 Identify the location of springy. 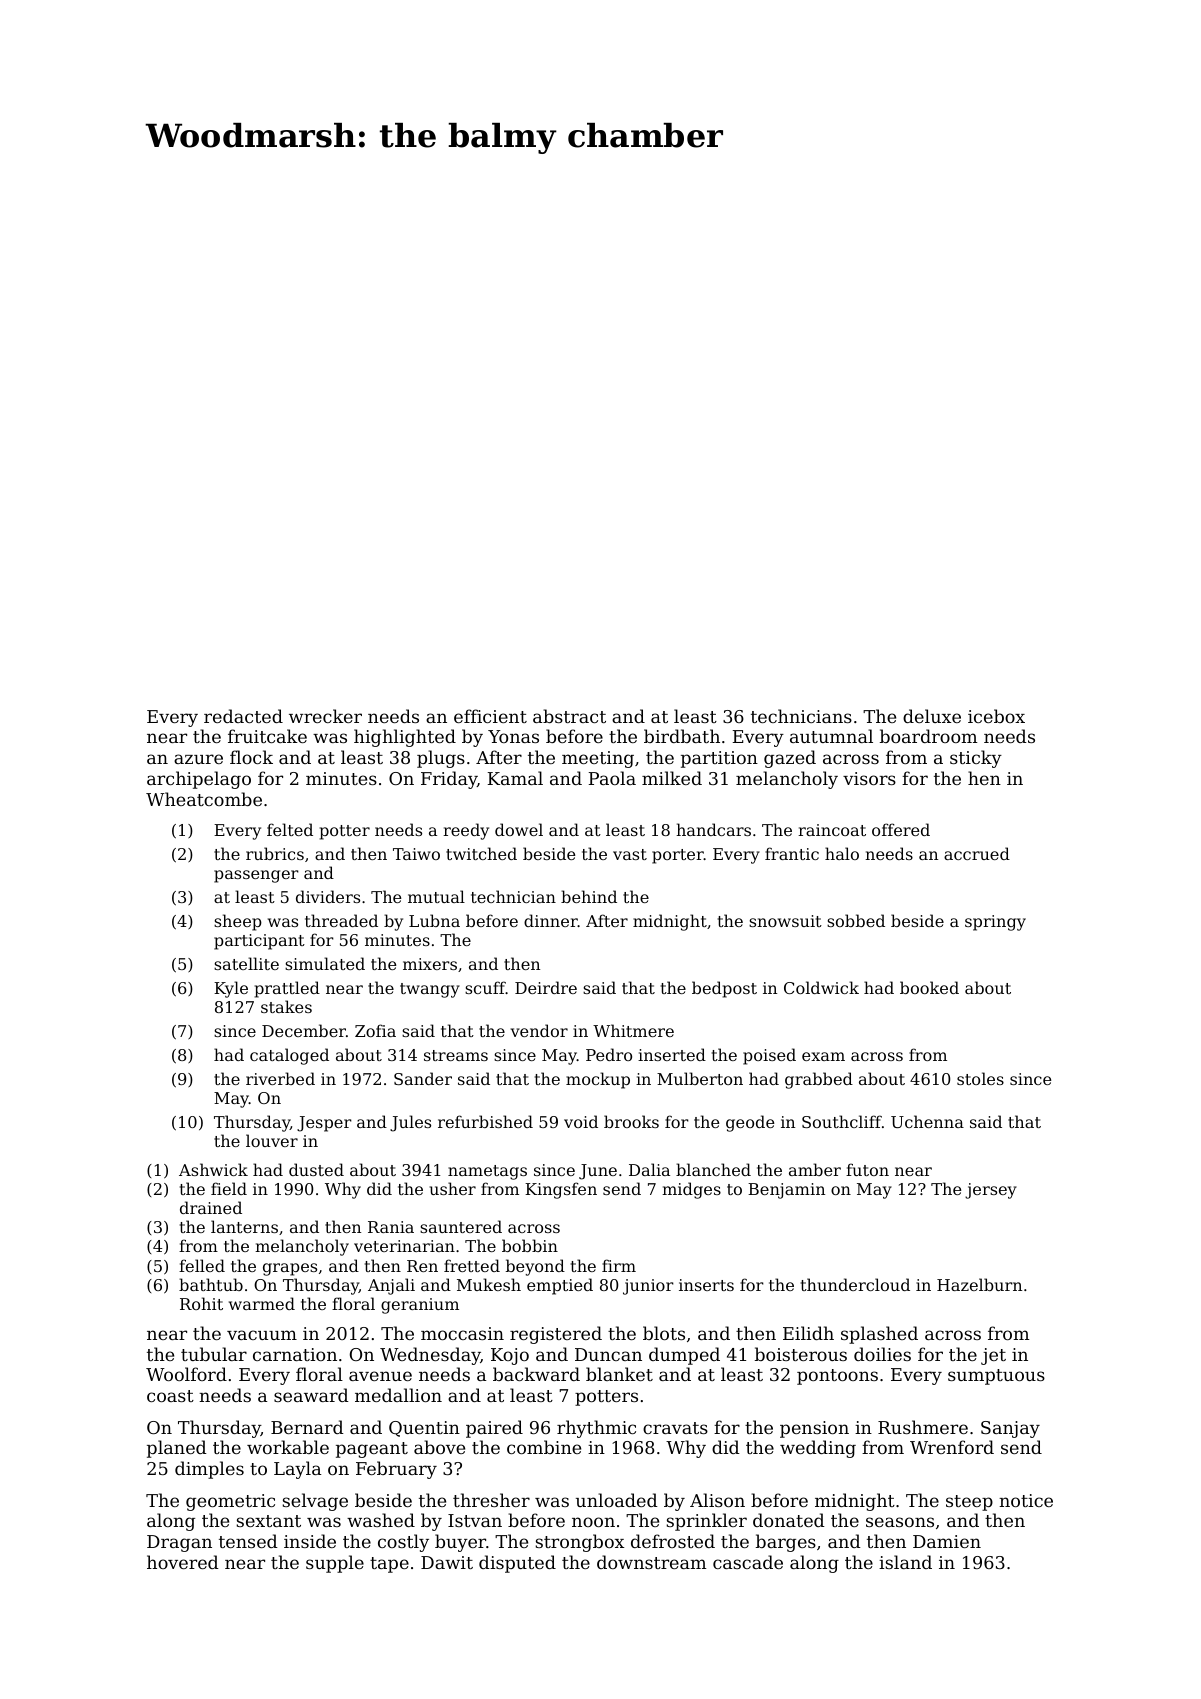
(995, 923).
